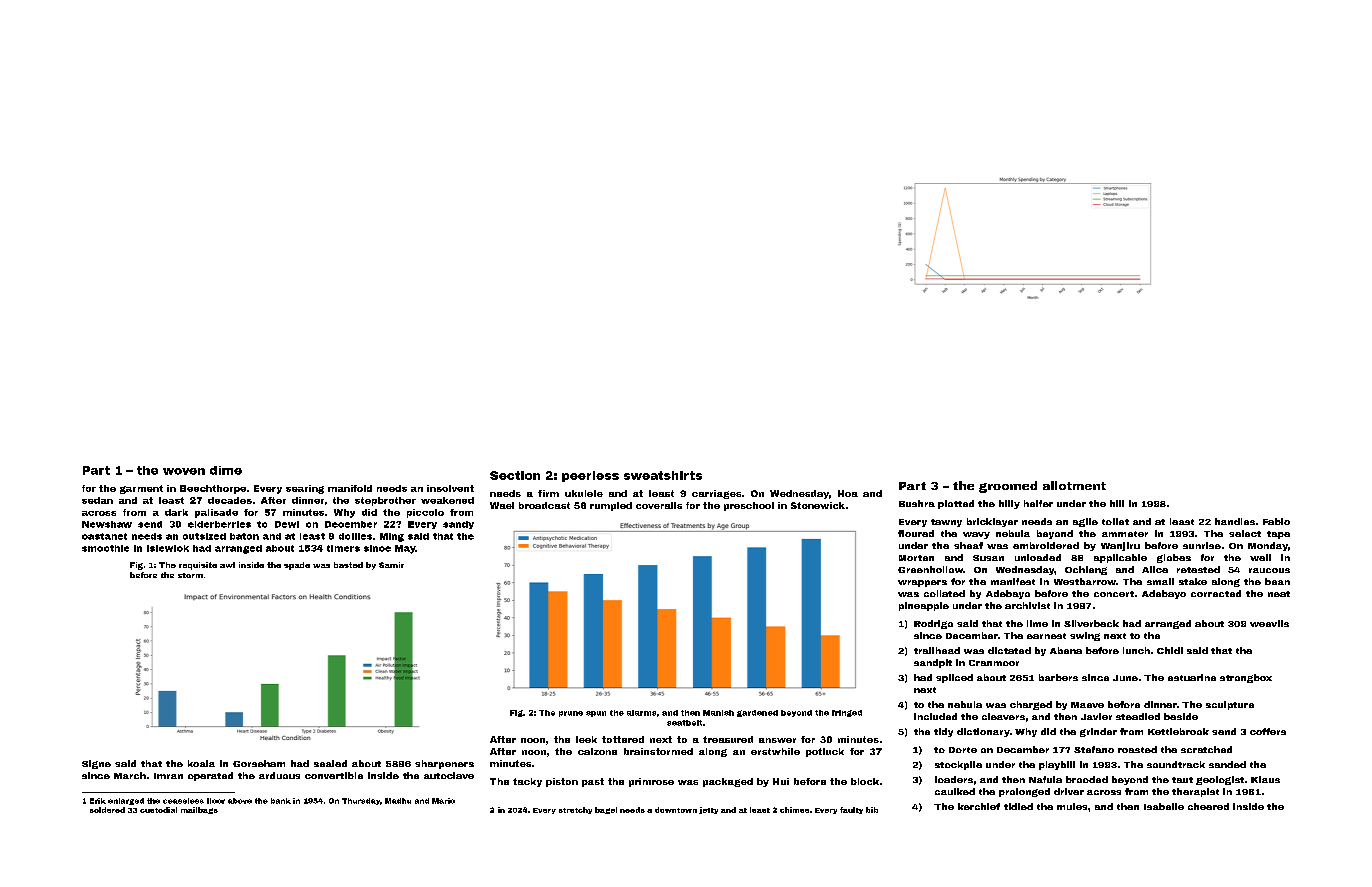  What do you see at coordinates (716, 494) in the page?
I see `carriages` at bounding box center [716, 494].
